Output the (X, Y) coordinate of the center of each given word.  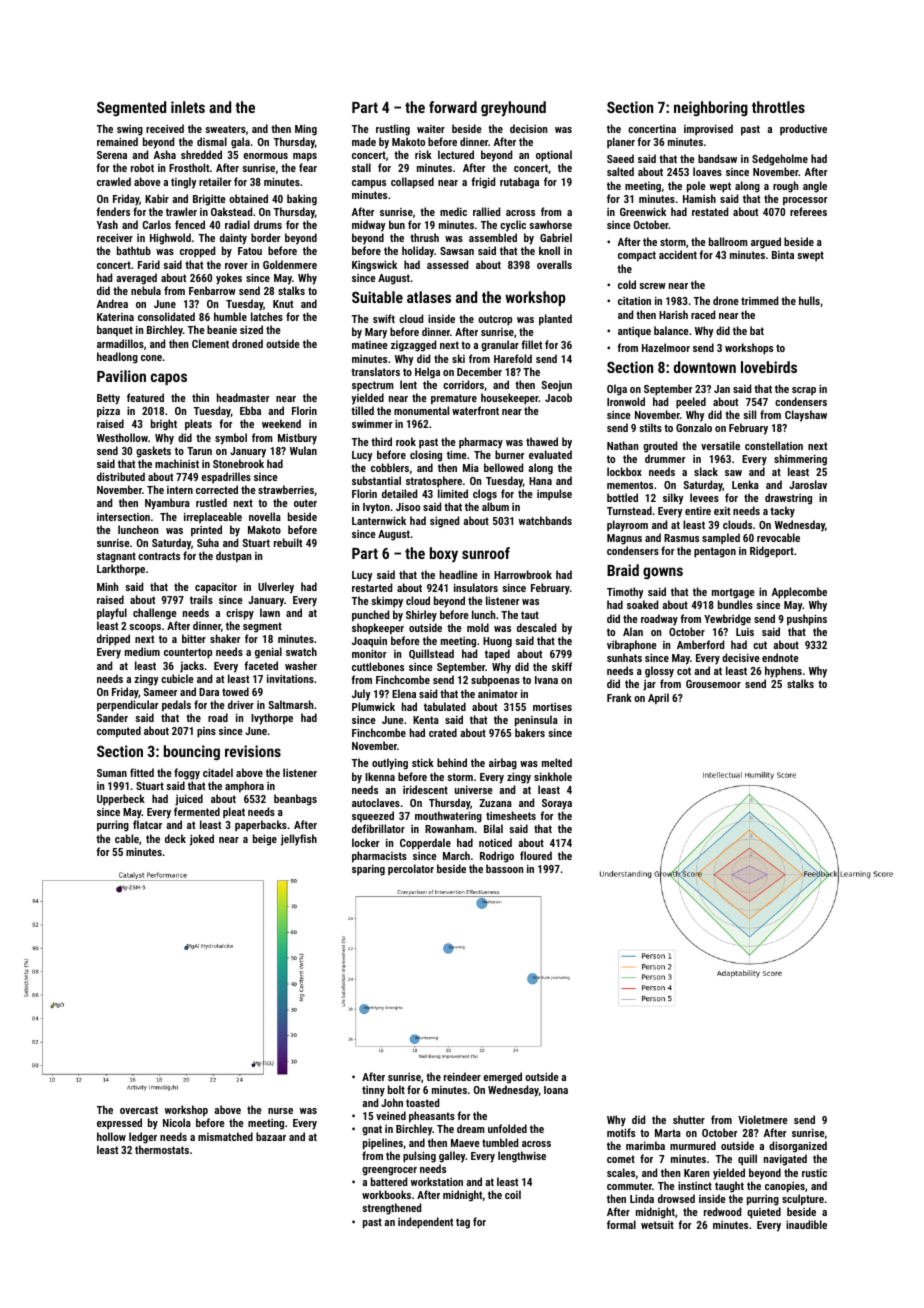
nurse (280, 1111)
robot (142, 167)
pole (696, 187)
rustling (393, 130)
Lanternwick (379, 520)
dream (471, 1128)
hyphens (783, 672)
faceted (261, 665)
